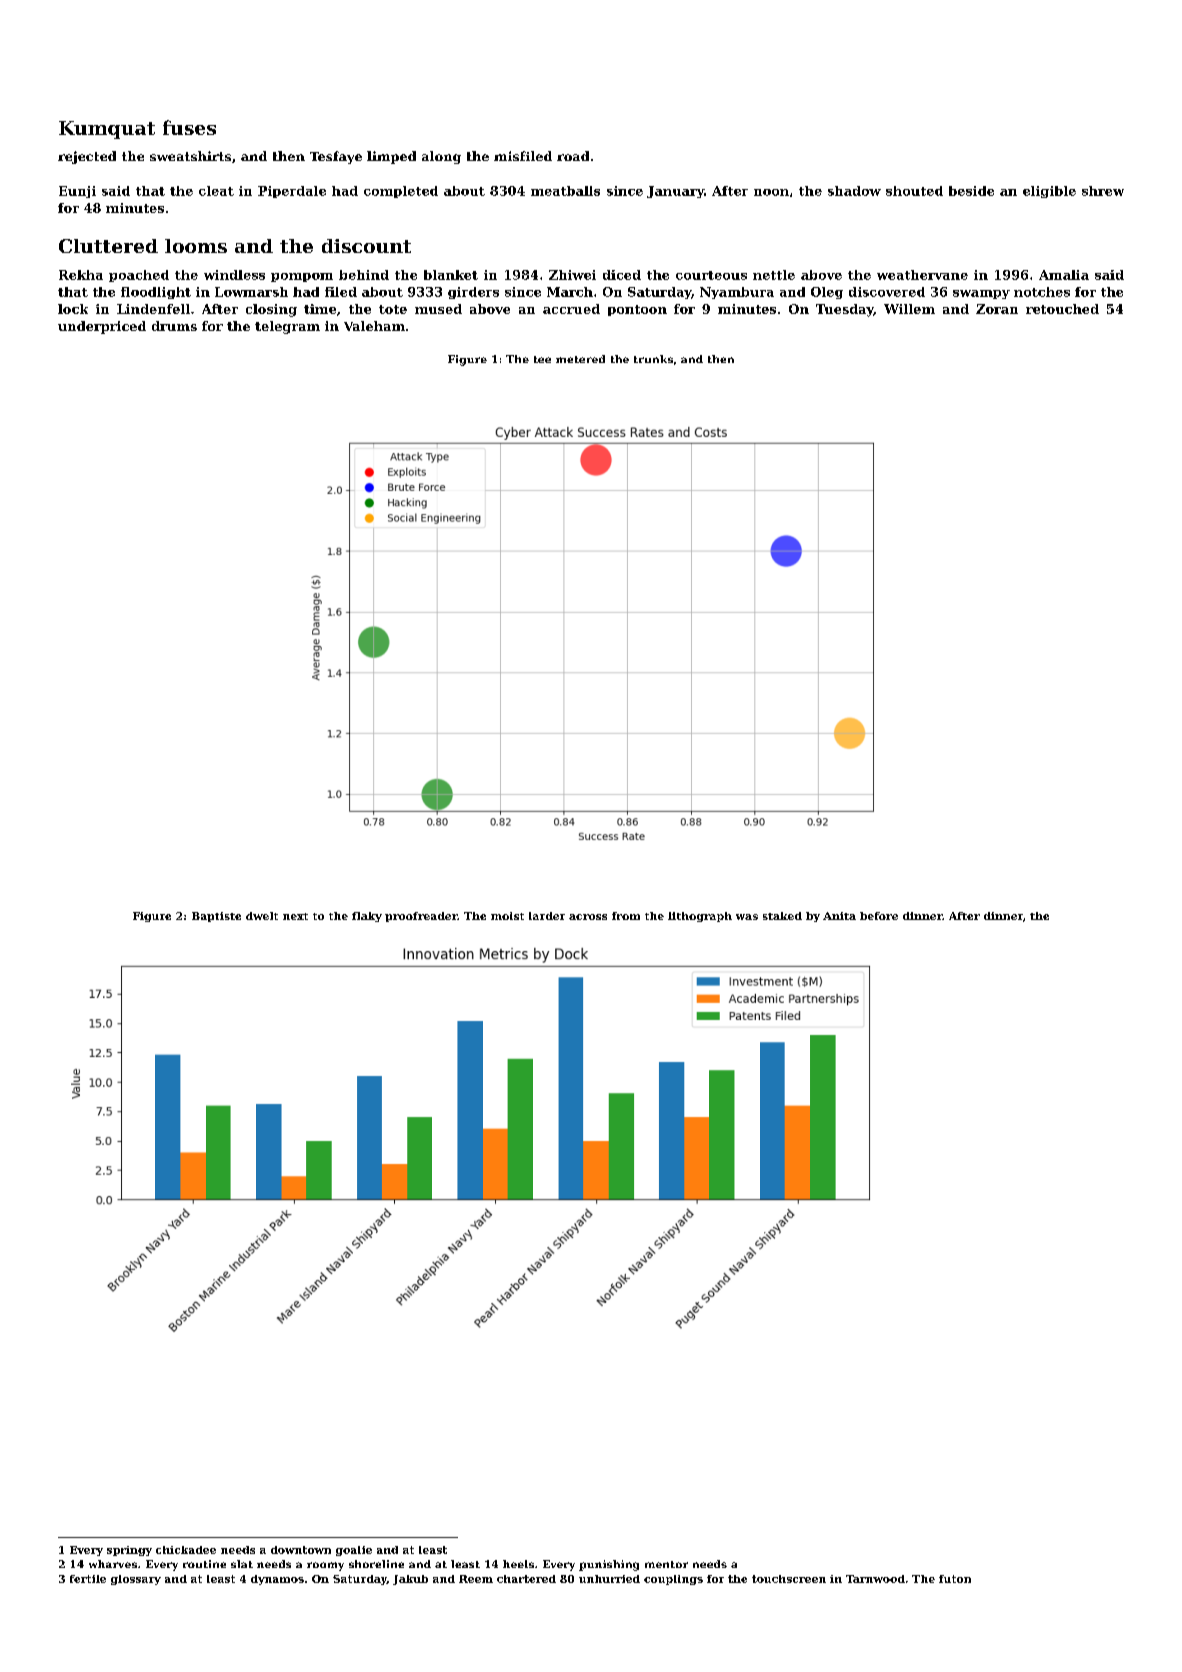  I want to click on Anita, so click(839, 916).
